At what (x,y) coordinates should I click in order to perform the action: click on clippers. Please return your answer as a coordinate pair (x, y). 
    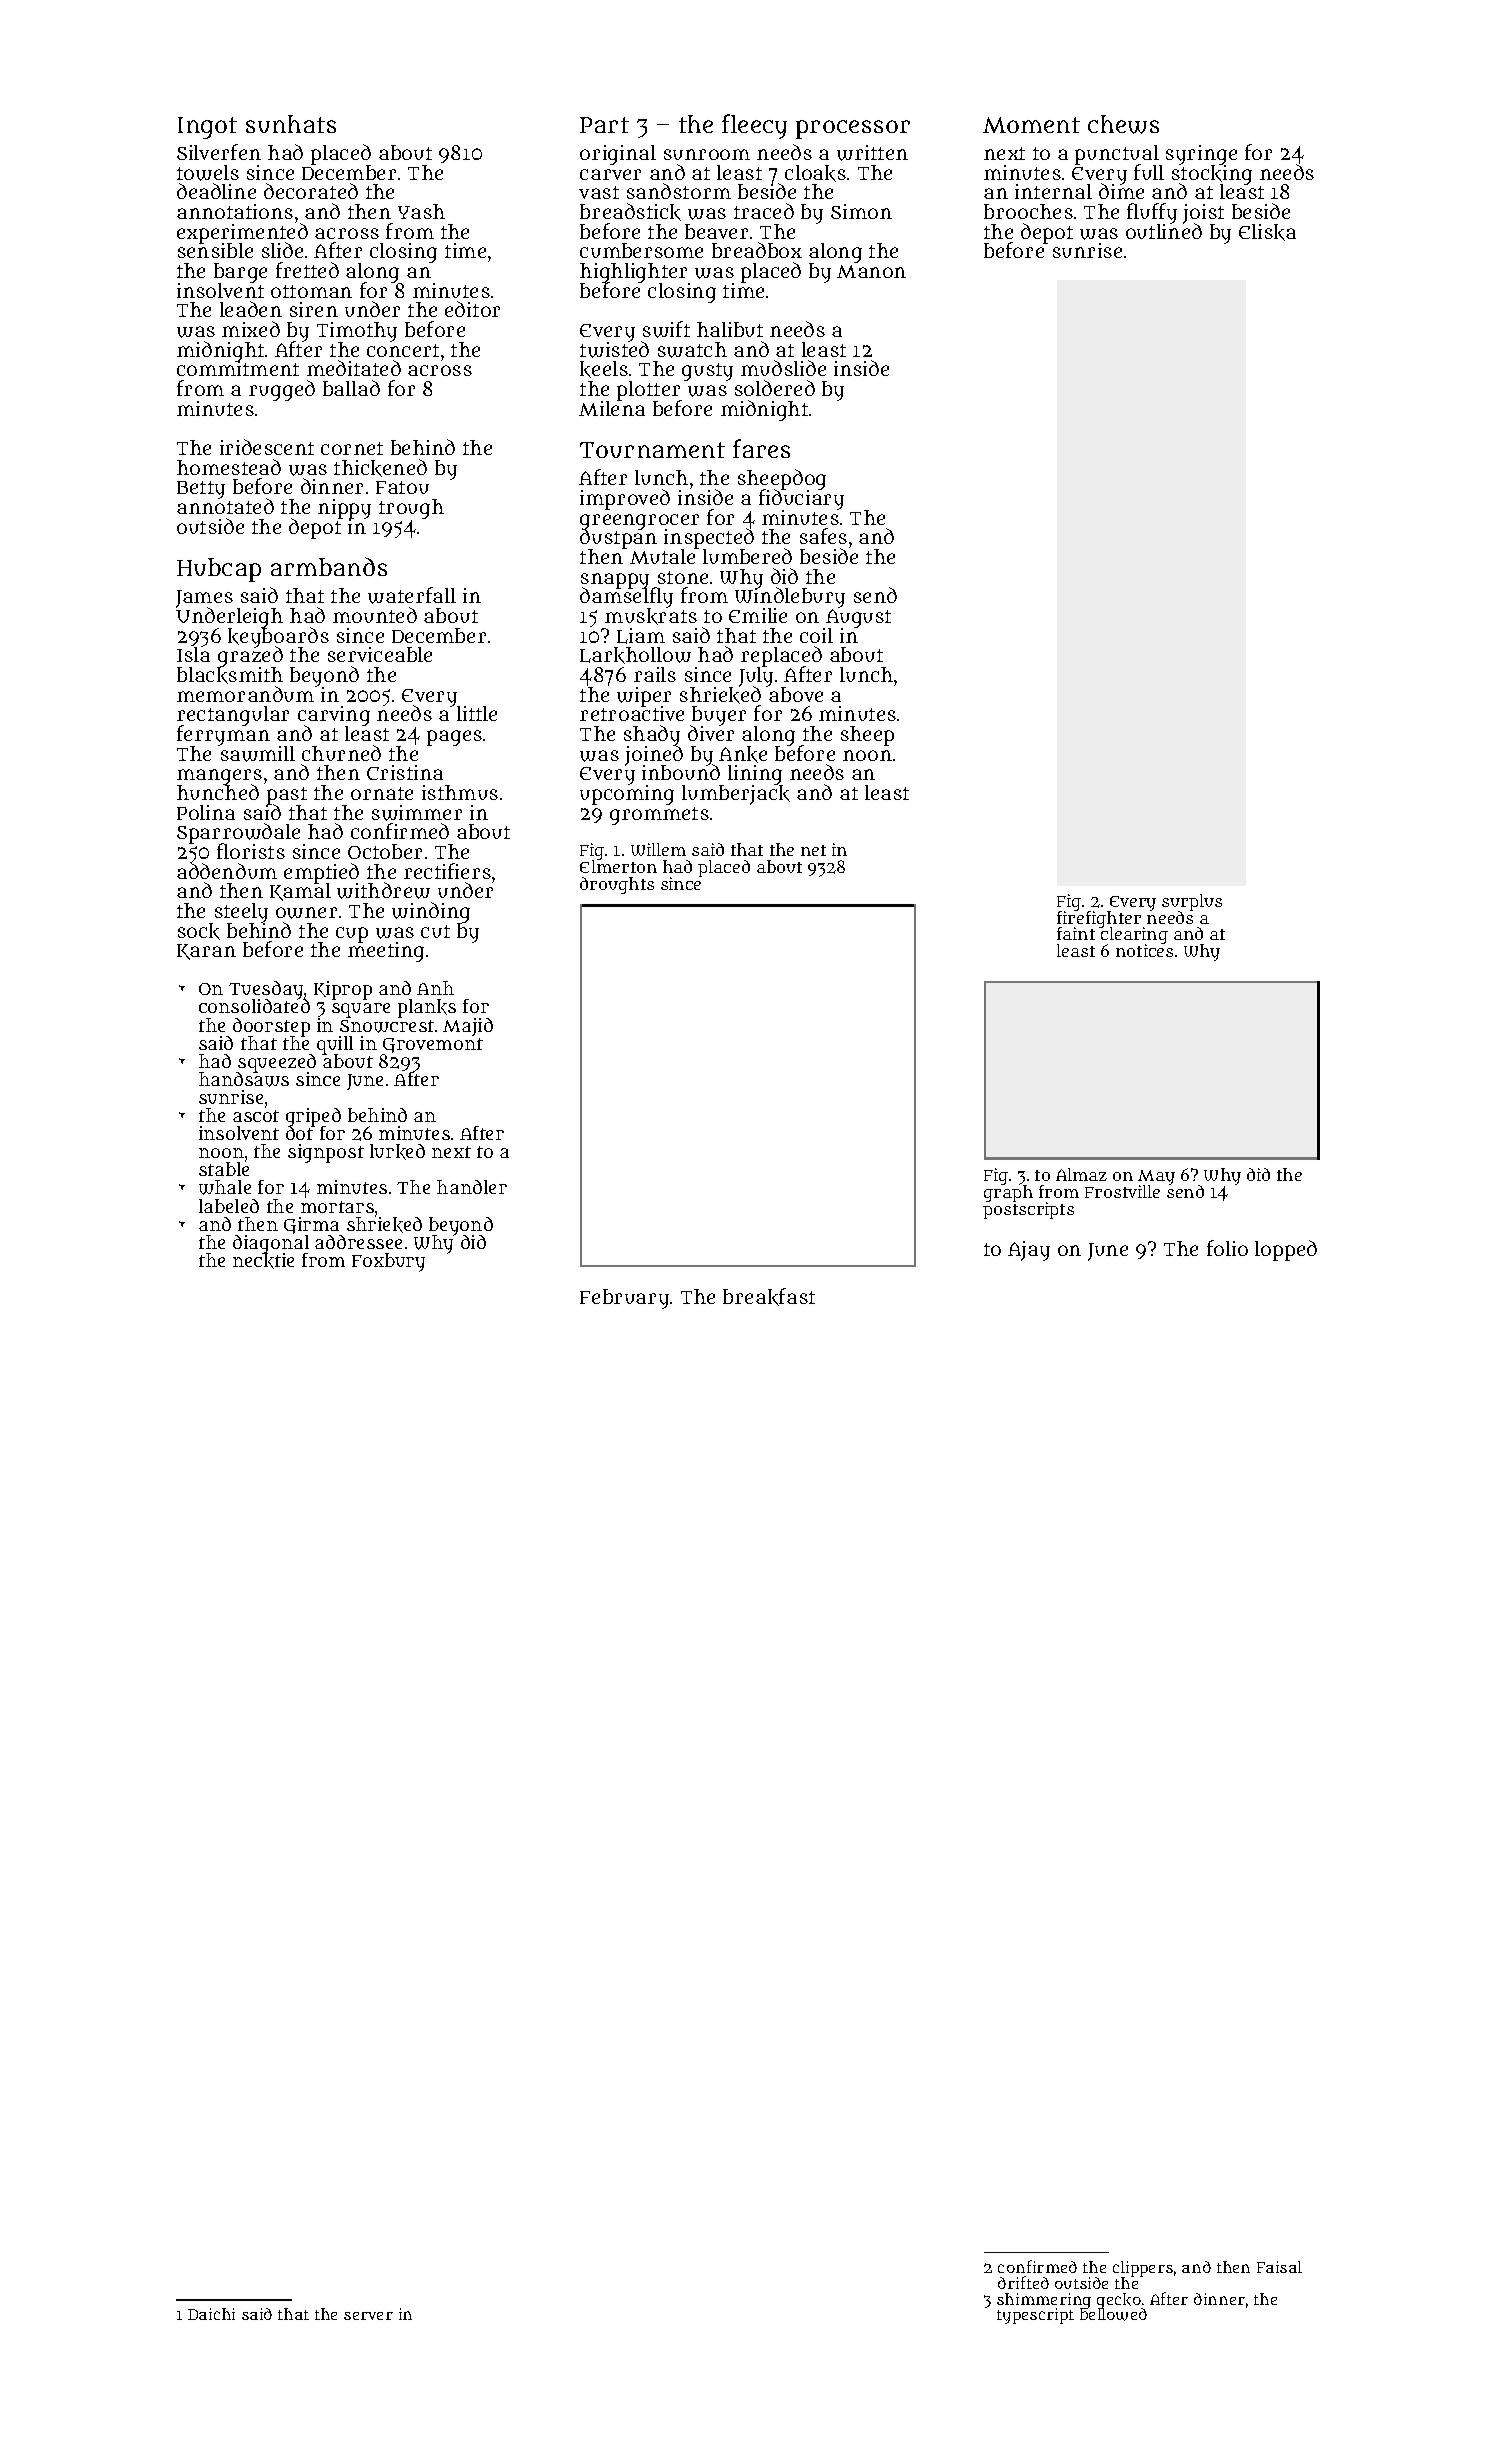
    Looking at the image, I should click on (1143, 2269).
